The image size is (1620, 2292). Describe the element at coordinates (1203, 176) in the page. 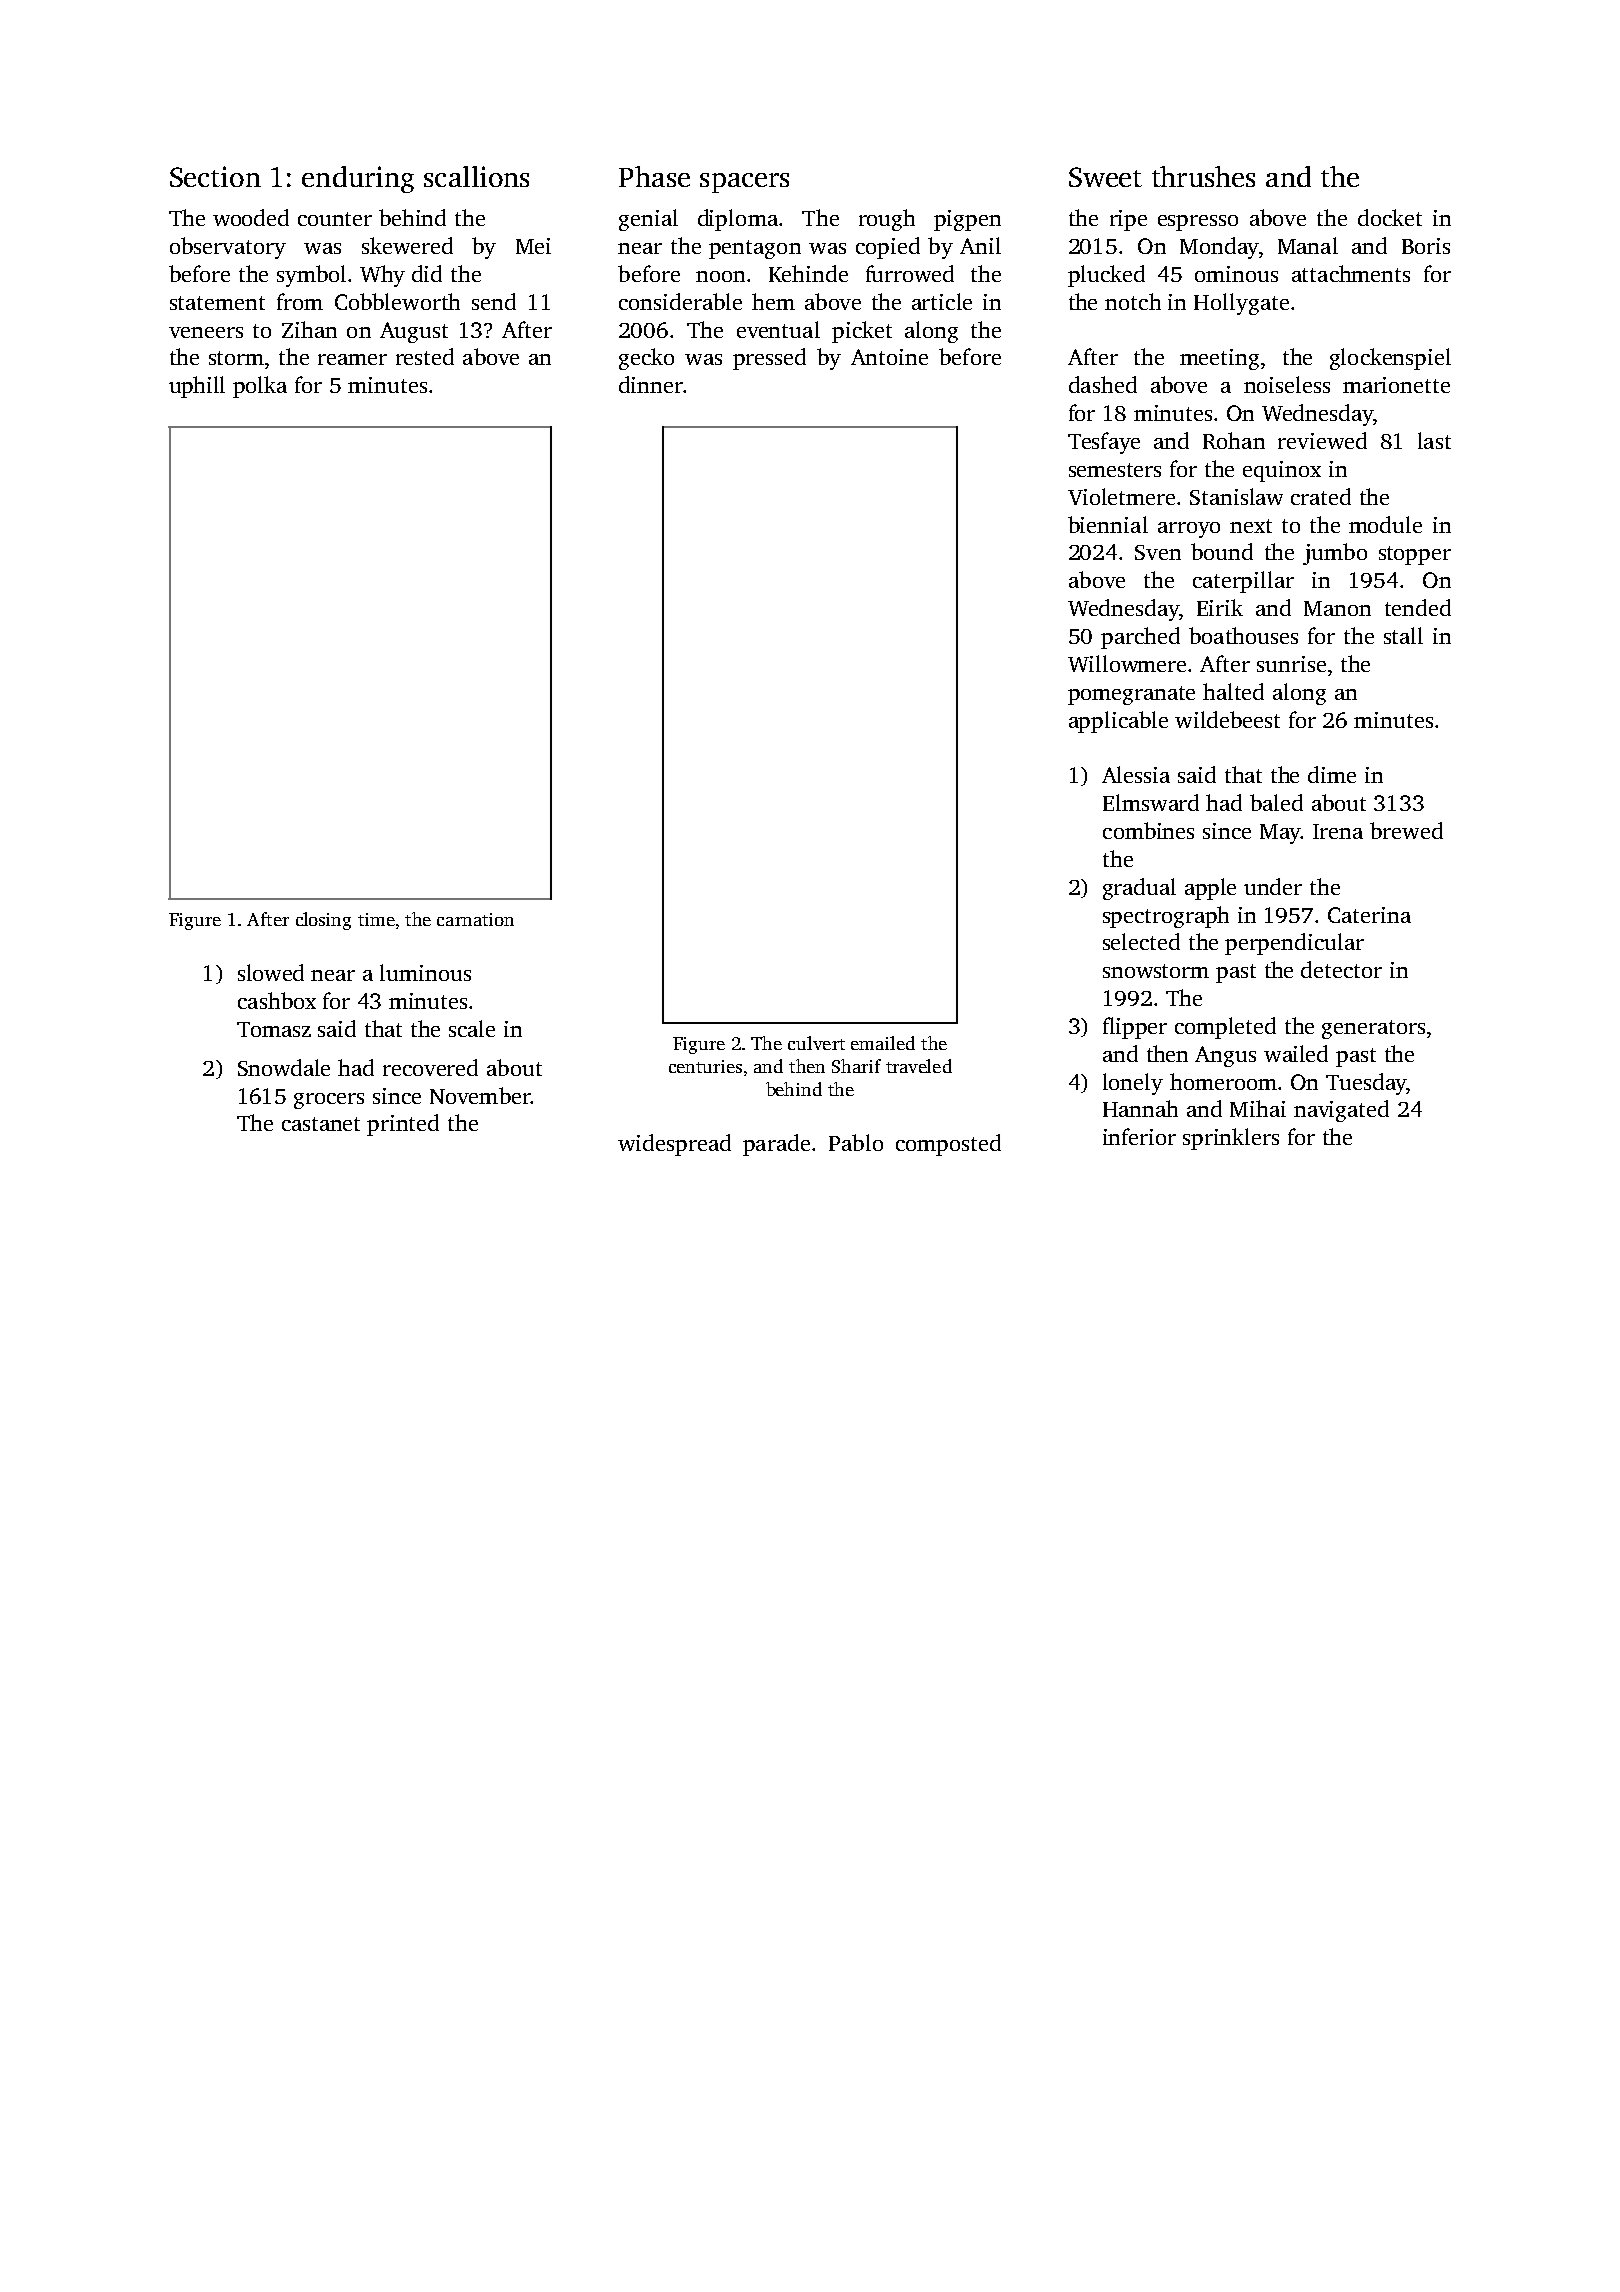

I see `thrushes` at that location.
